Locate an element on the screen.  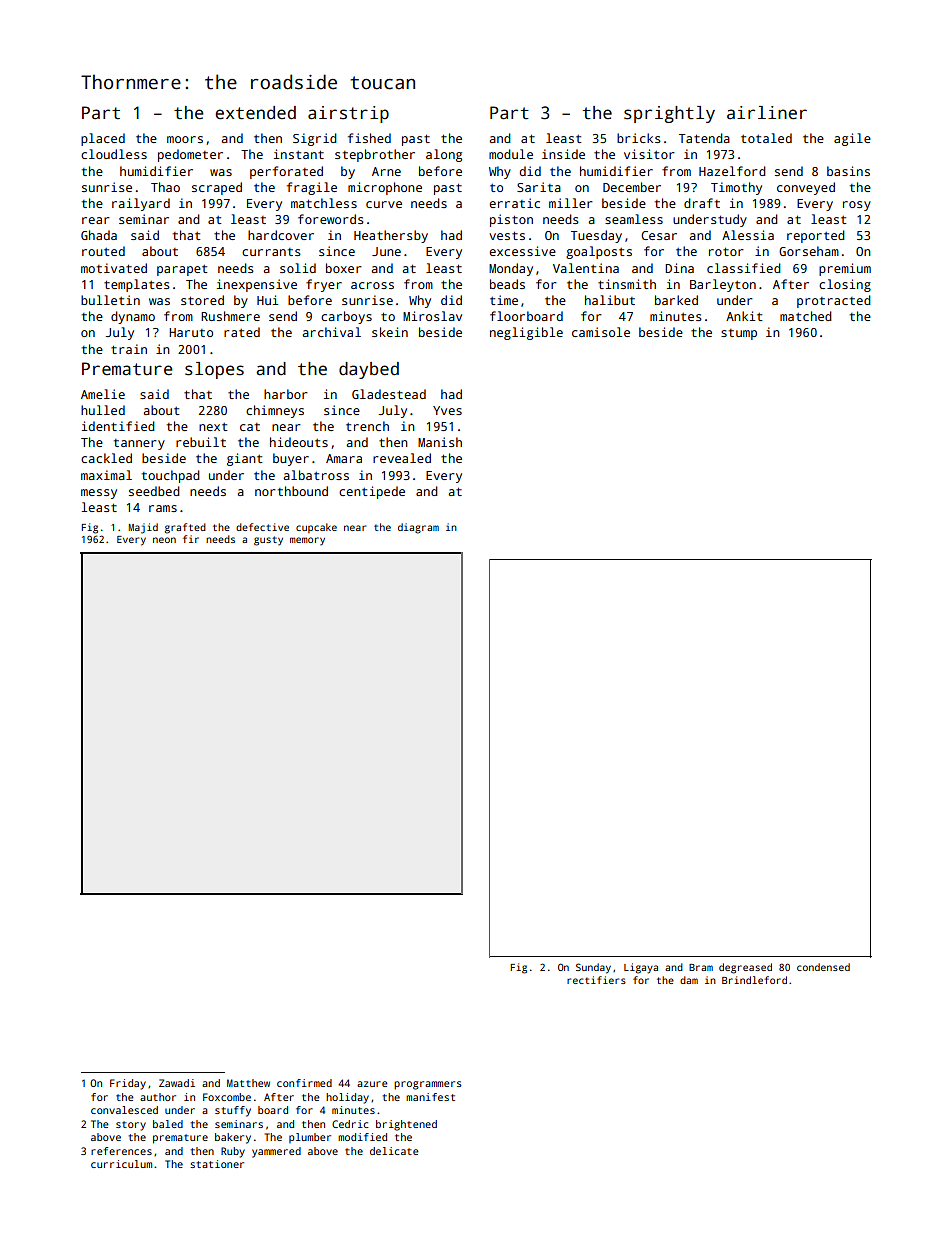
seamless is located at coordinates (634, 219).
